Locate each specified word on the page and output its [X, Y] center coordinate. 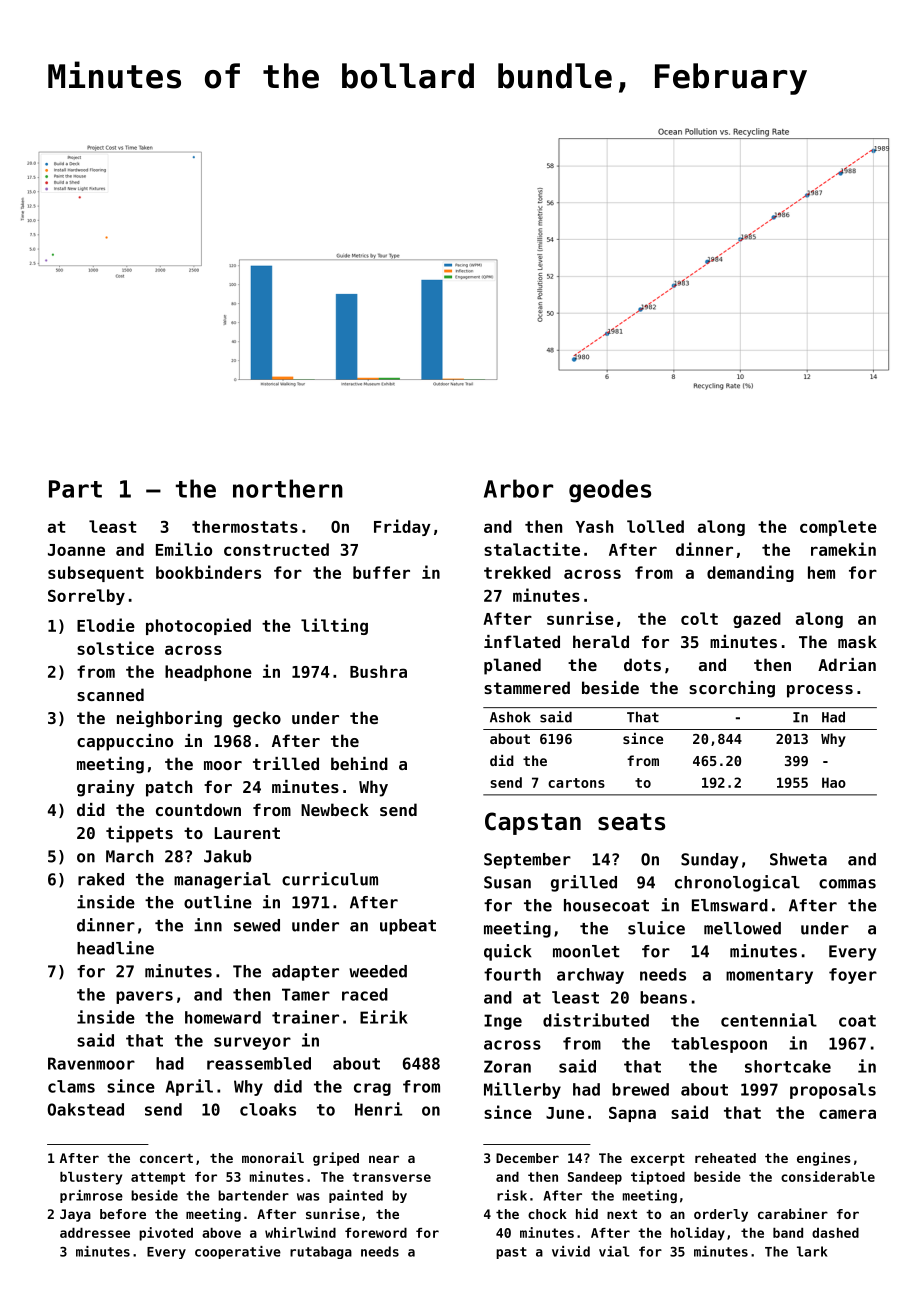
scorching [732, 689]
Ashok [510, 717]
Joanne [76, 550]
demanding [750, 573]
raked [101, 879]
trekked [517, 572]
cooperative [238, 1252]
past [511, 1253]
